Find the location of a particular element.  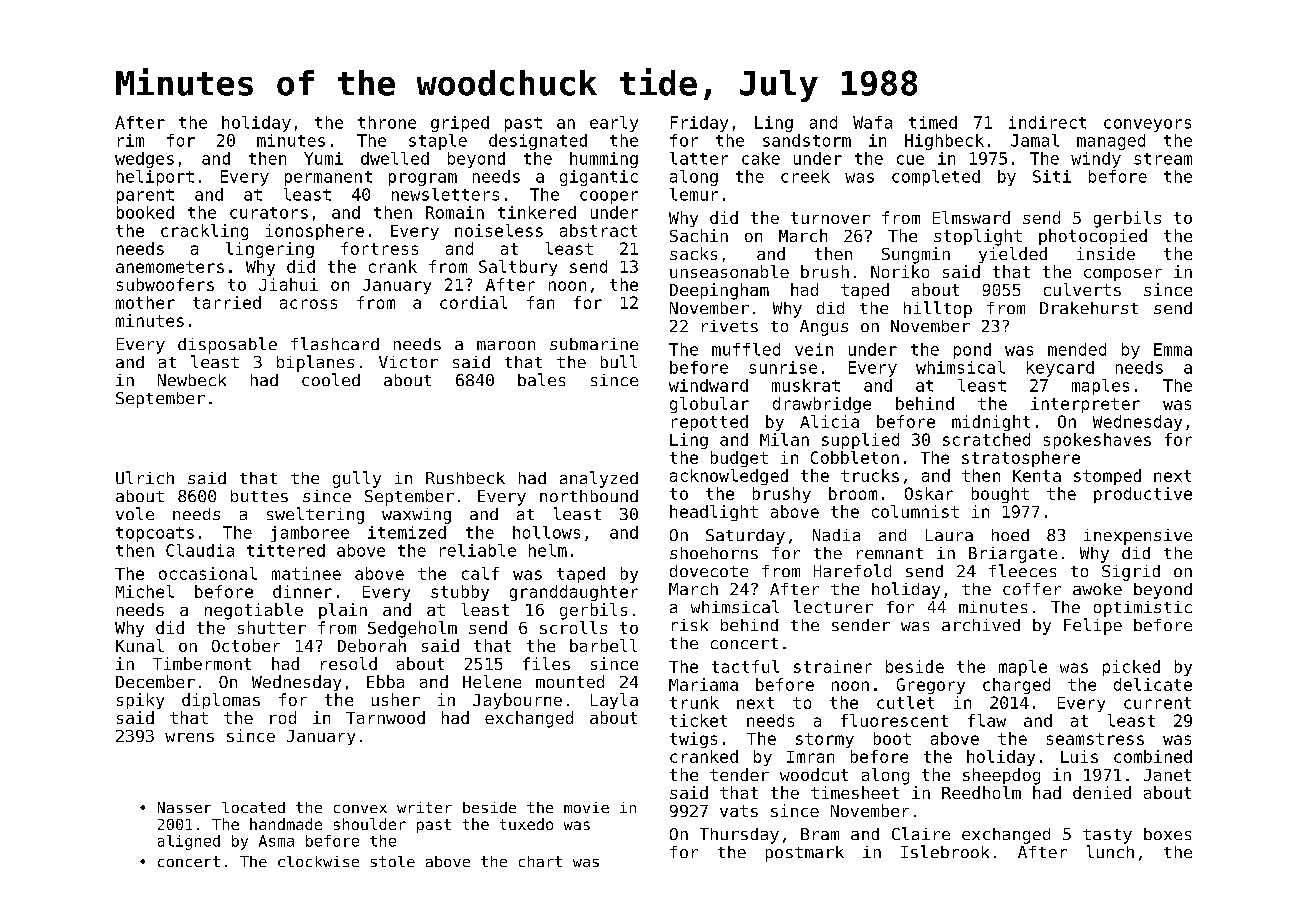

aligned is located at coordinates (189, 842).
